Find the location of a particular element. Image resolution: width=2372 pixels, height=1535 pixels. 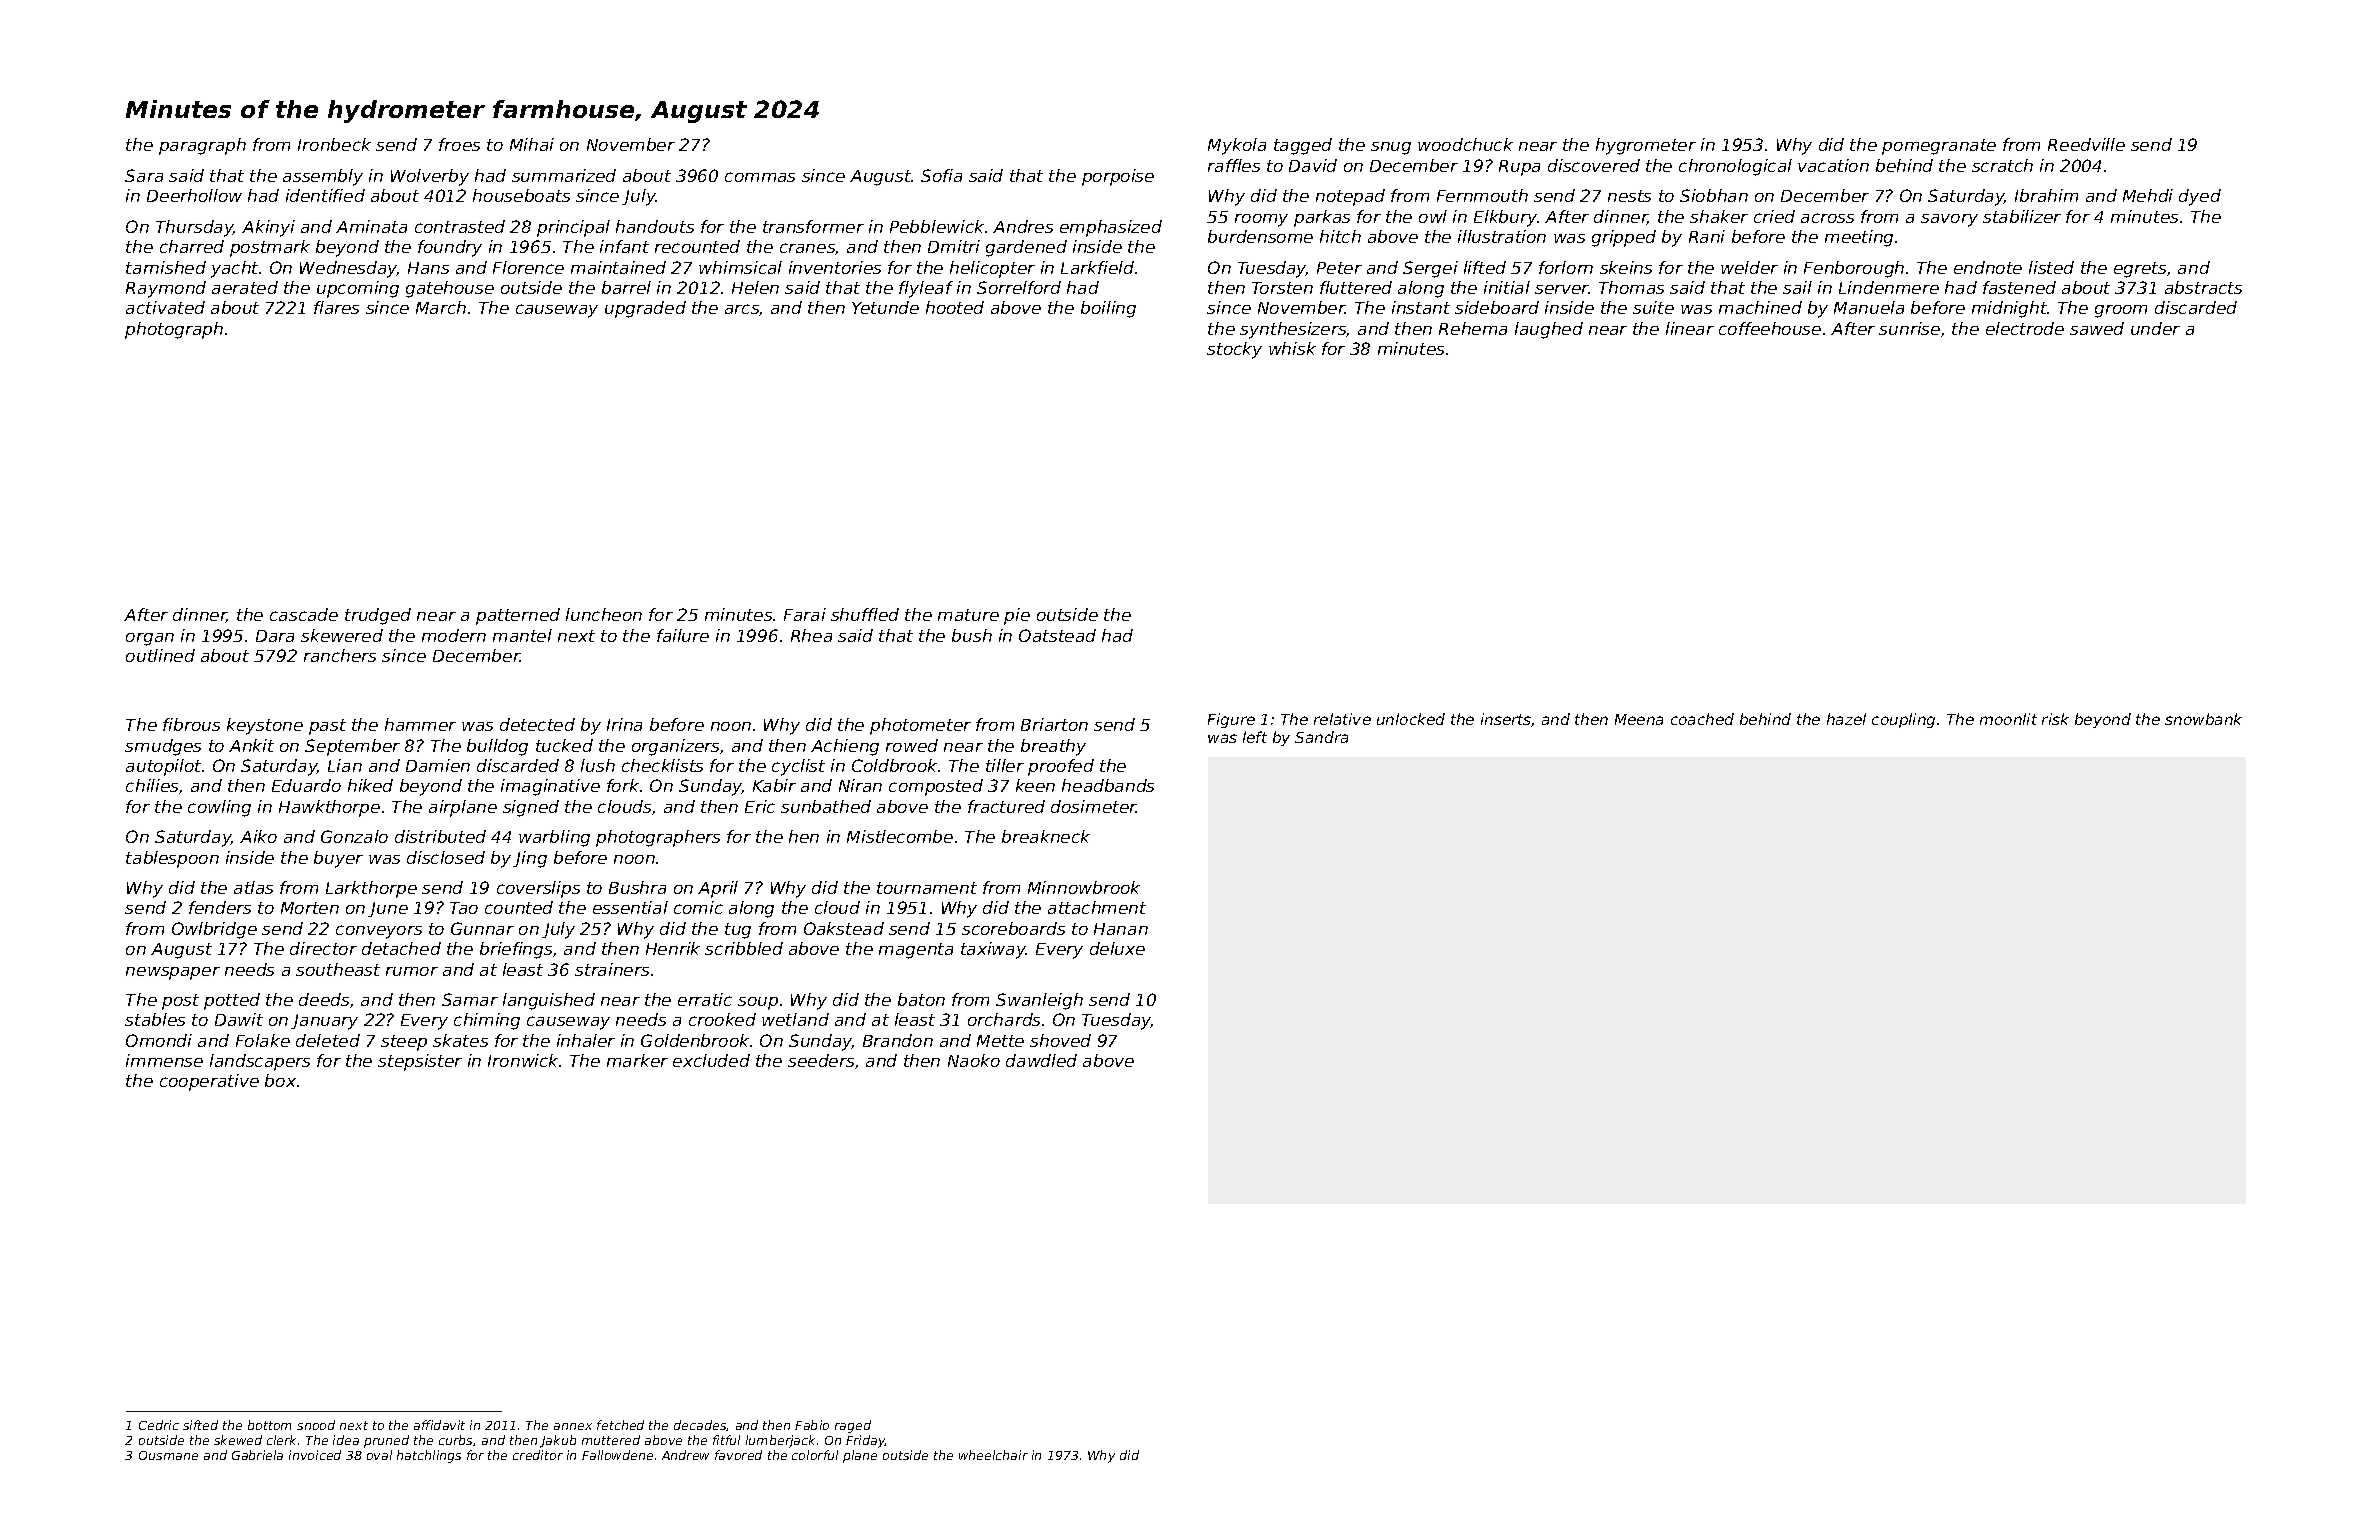

Mykola is located at coordinates (1237, 146).
